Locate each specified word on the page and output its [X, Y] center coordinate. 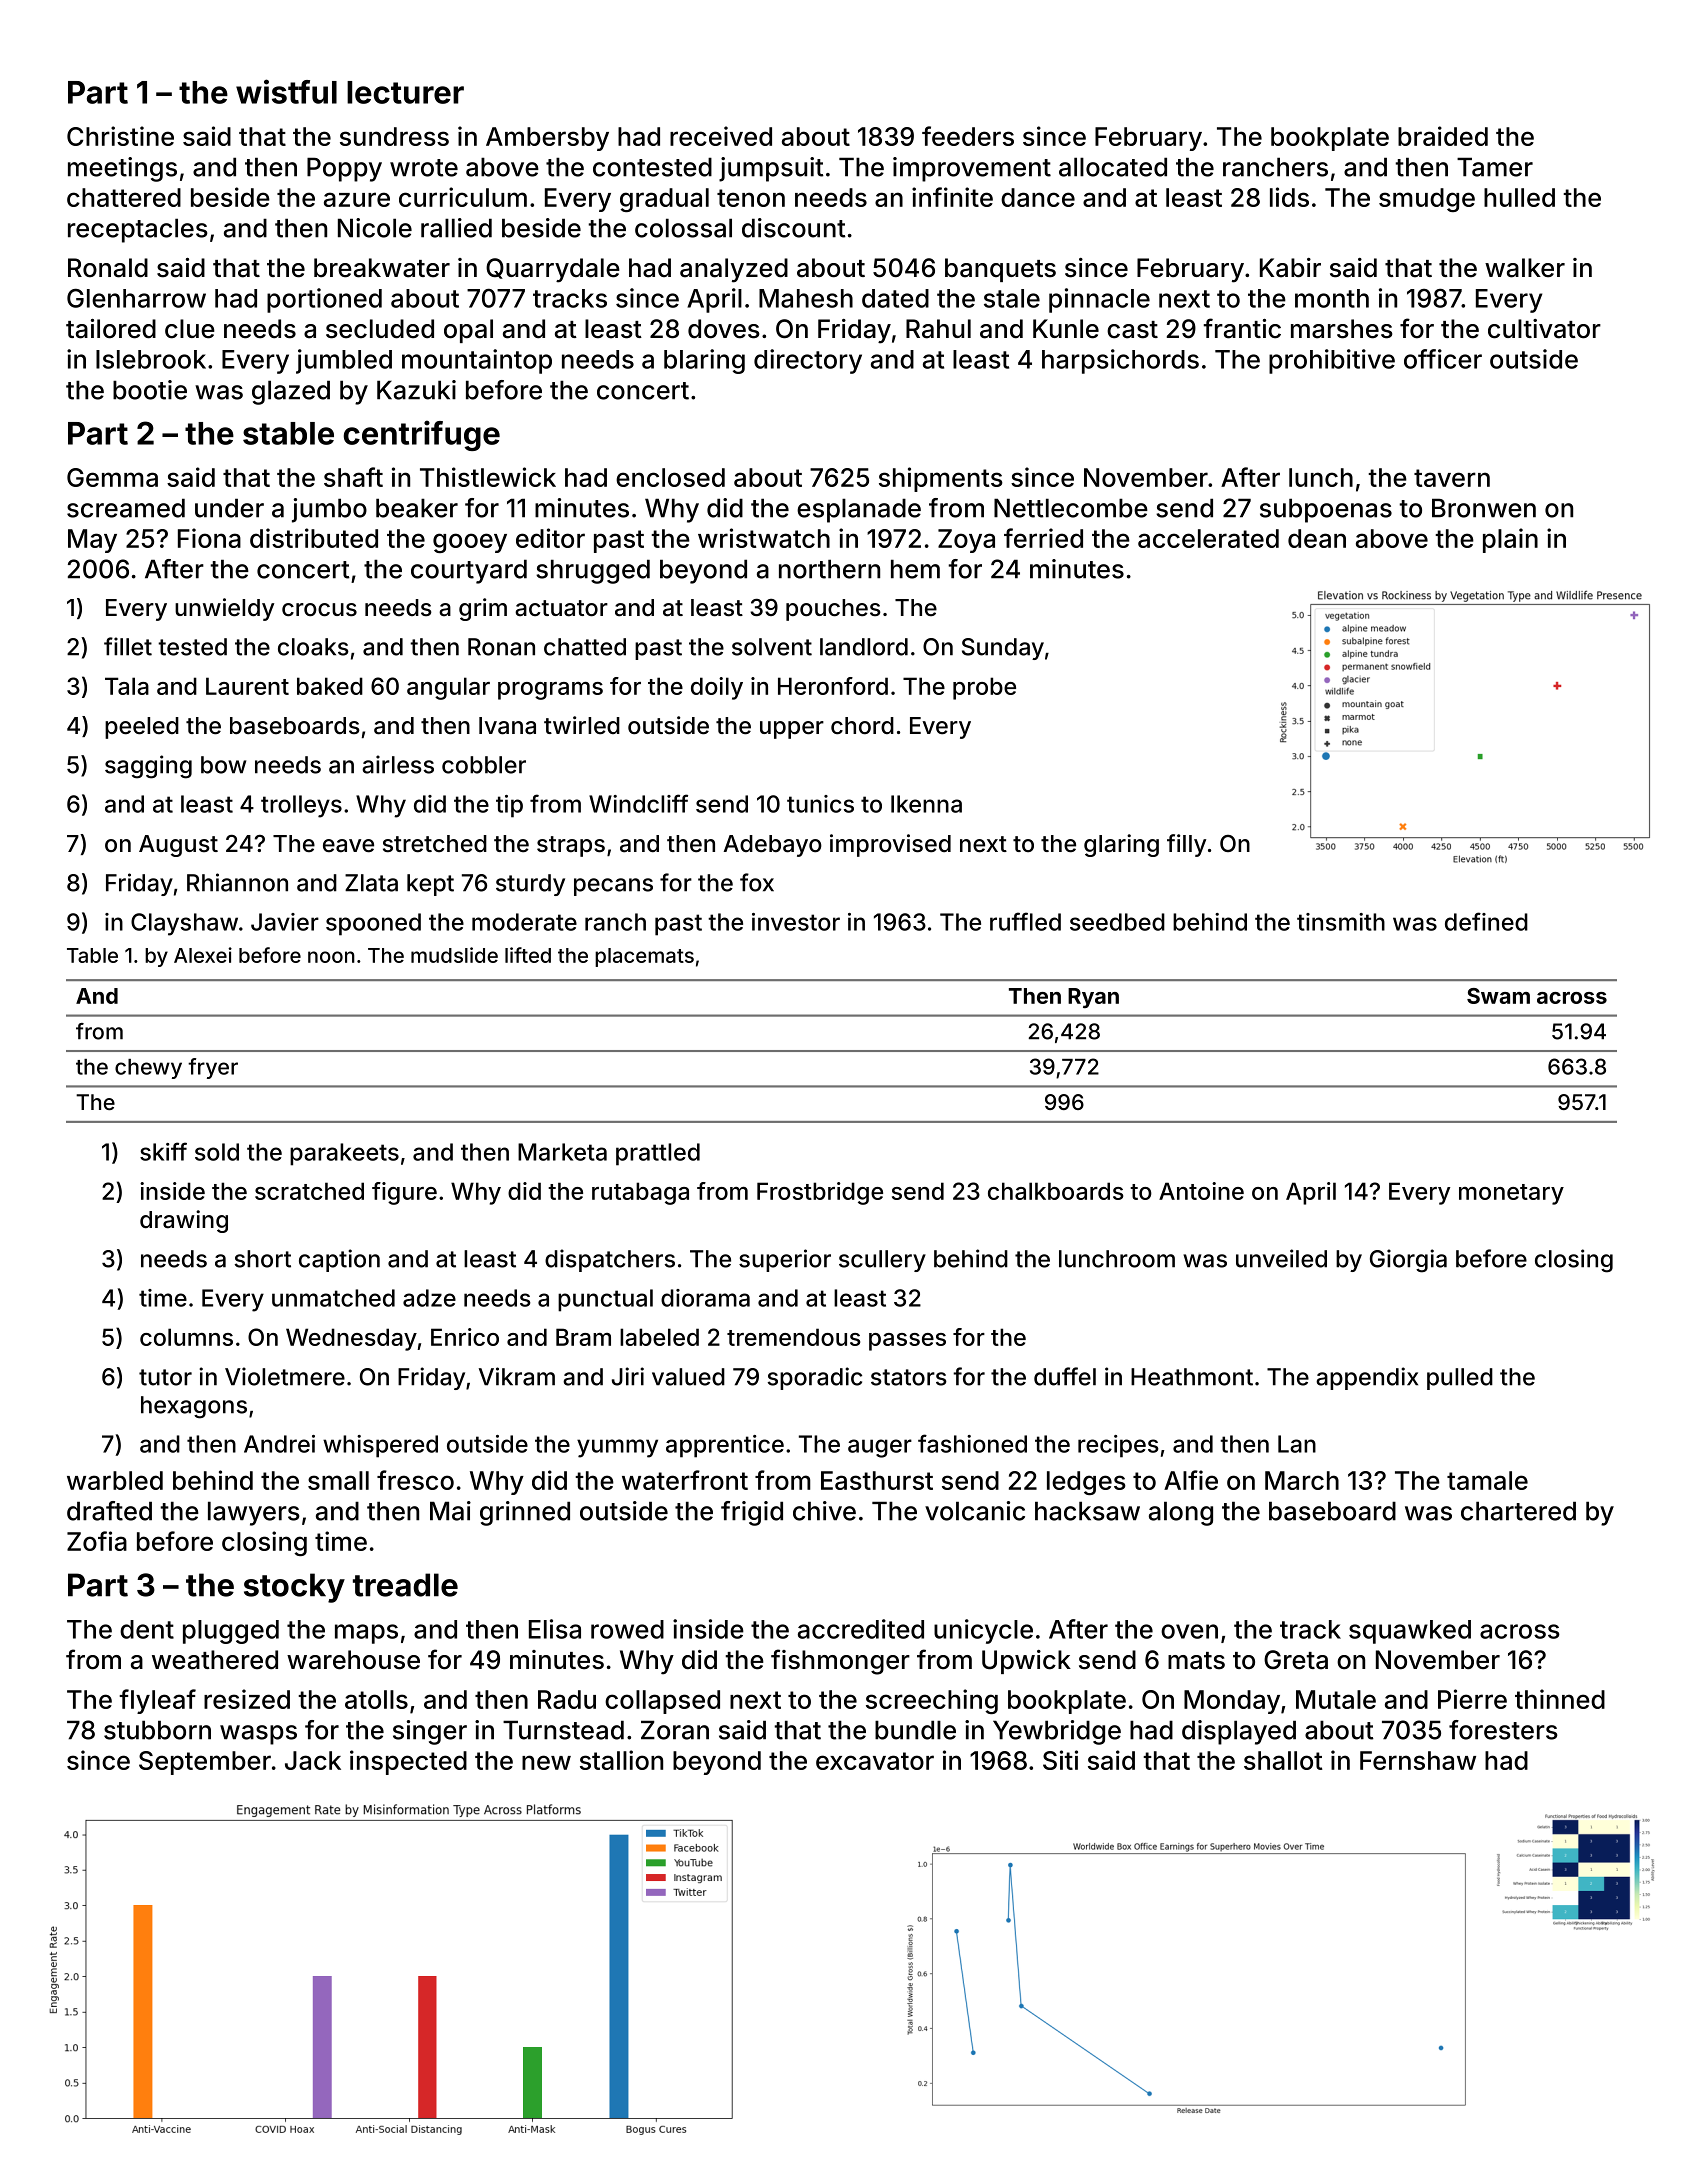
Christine [120, 136]
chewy [148, 1069]
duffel [1065, 1376]
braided [1443, 136]
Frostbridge [820, 1193]
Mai [450, 1511]
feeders [968, 136]
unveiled [1281, 1258]
